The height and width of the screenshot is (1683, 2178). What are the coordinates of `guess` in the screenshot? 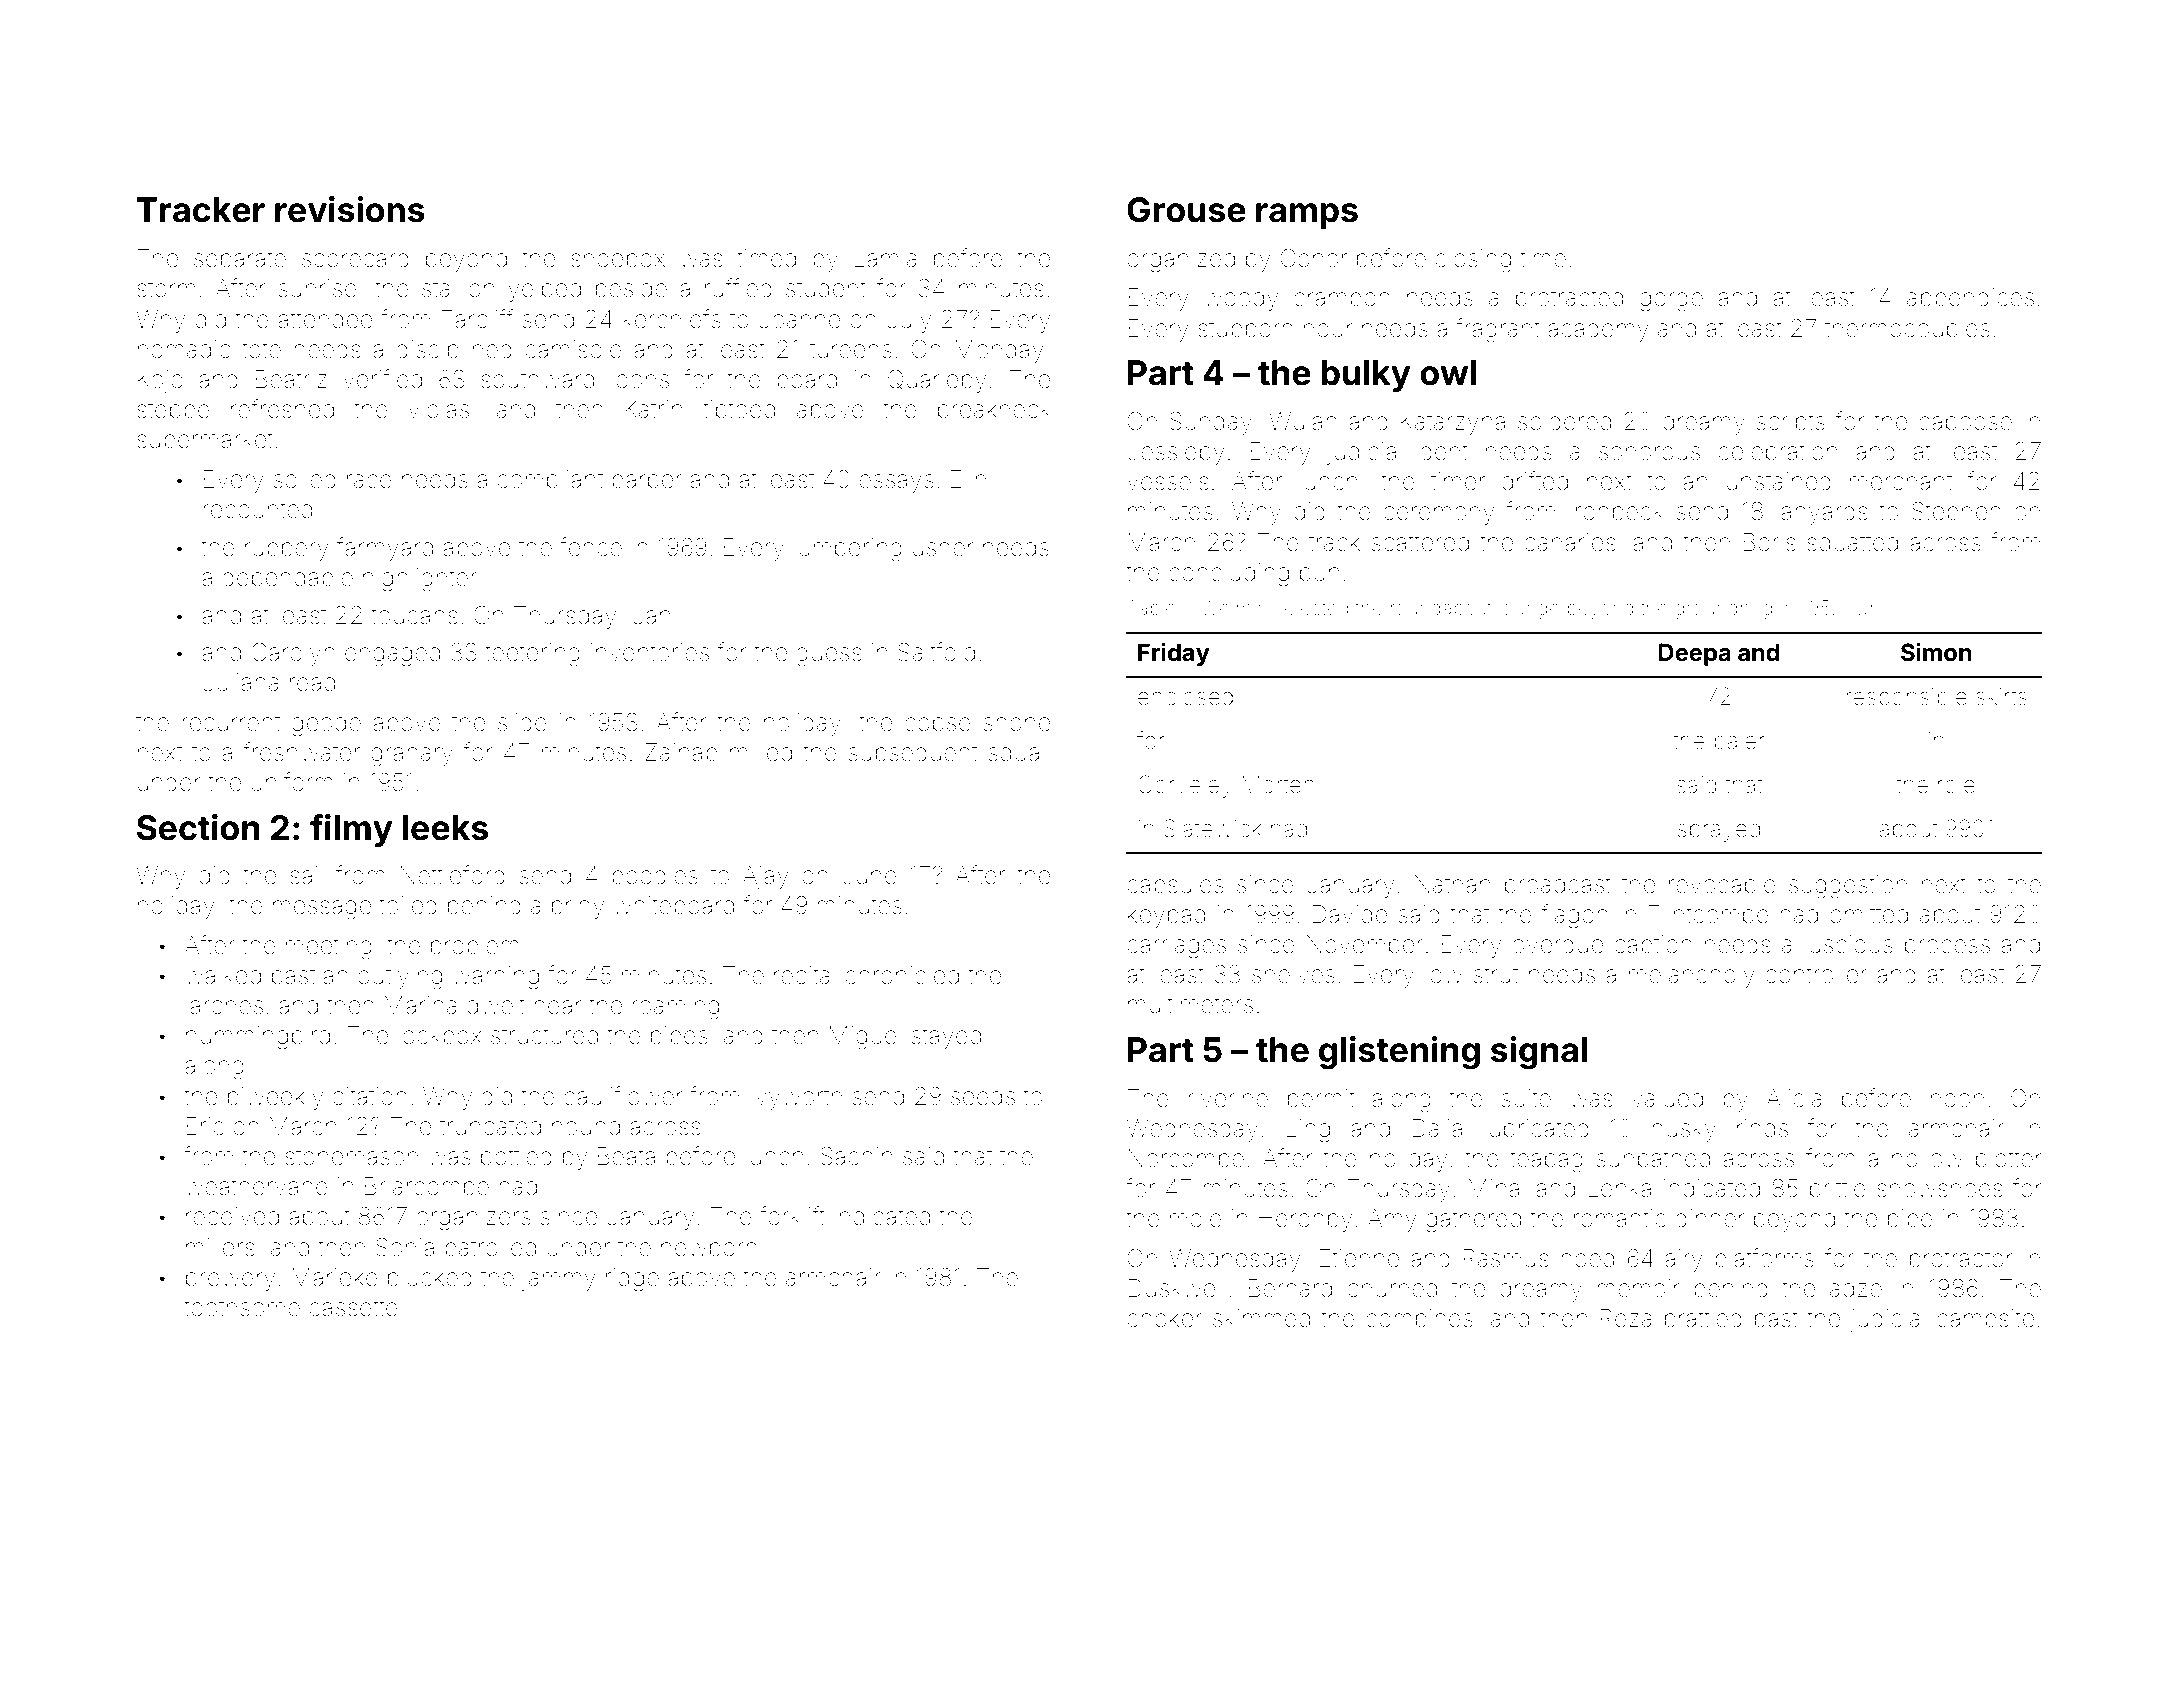 It's located at (829, 657).
